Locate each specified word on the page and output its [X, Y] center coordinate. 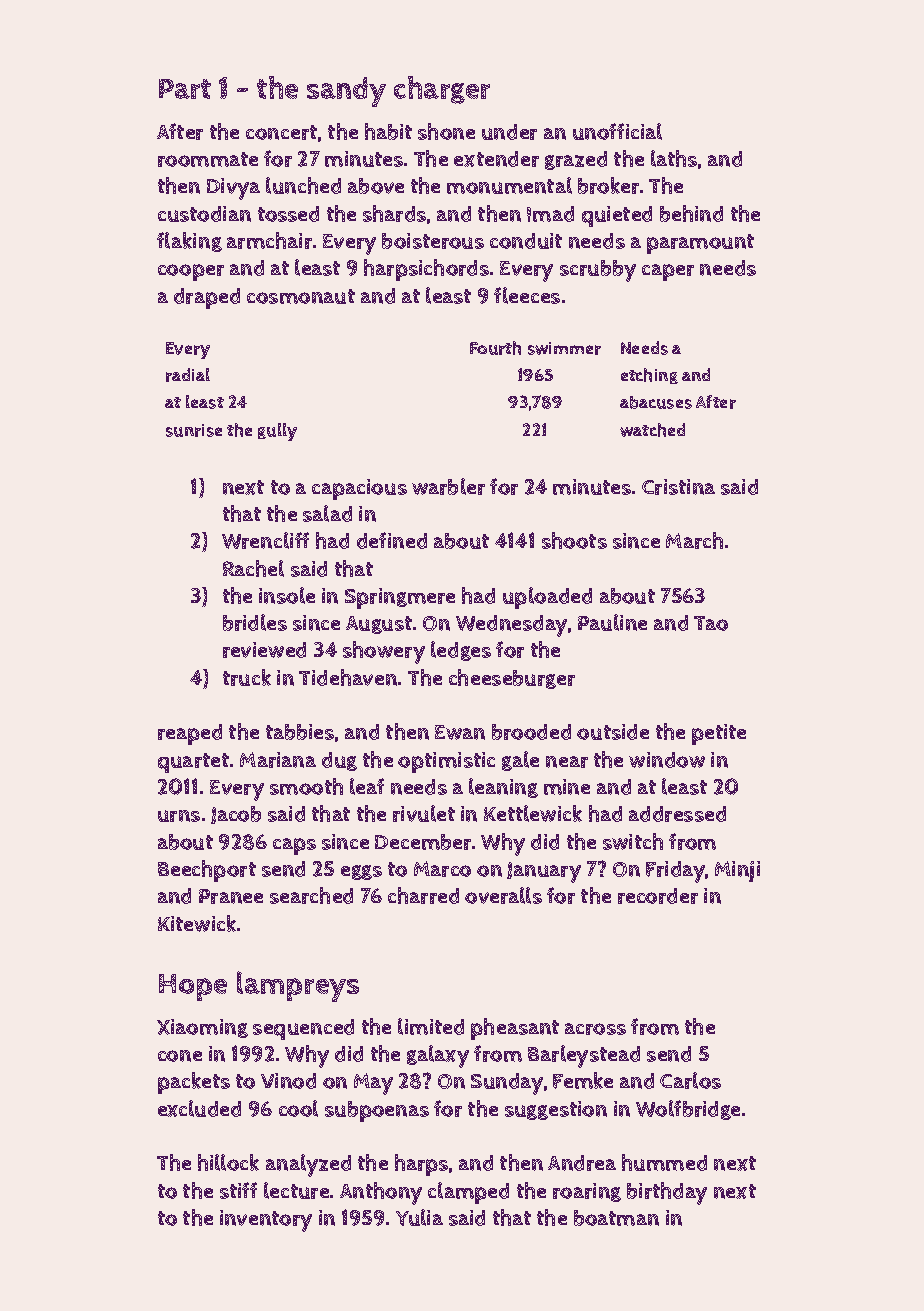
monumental [509, 185]
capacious [359, 489]
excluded [199, 1108]
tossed [288, 214]
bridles [255, 622]
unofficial [617, 131]
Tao [711, 623]
